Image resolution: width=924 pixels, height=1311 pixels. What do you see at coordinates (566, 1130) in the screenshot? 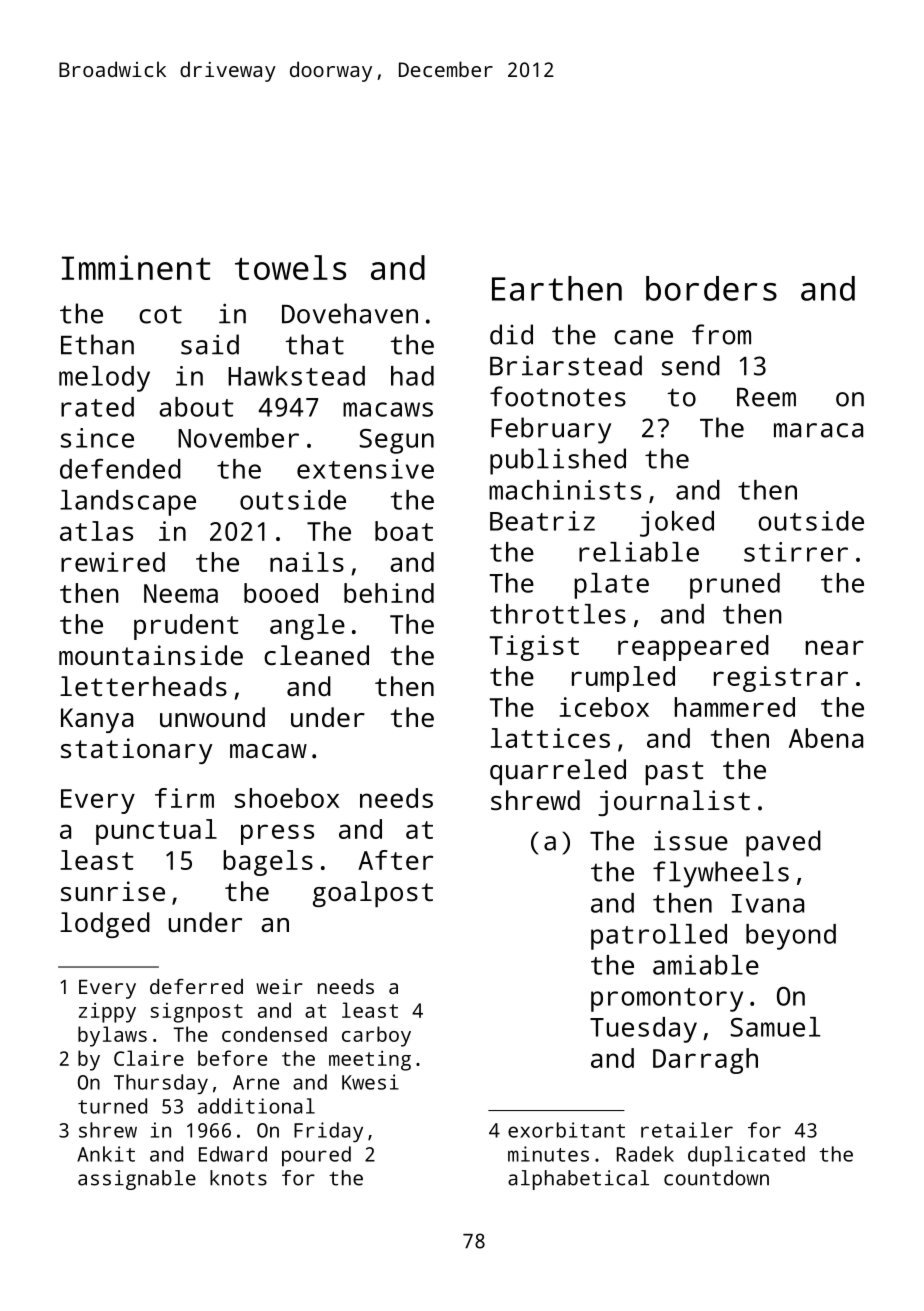
I see `exorbitant` at bounding box center [566, 1130].
